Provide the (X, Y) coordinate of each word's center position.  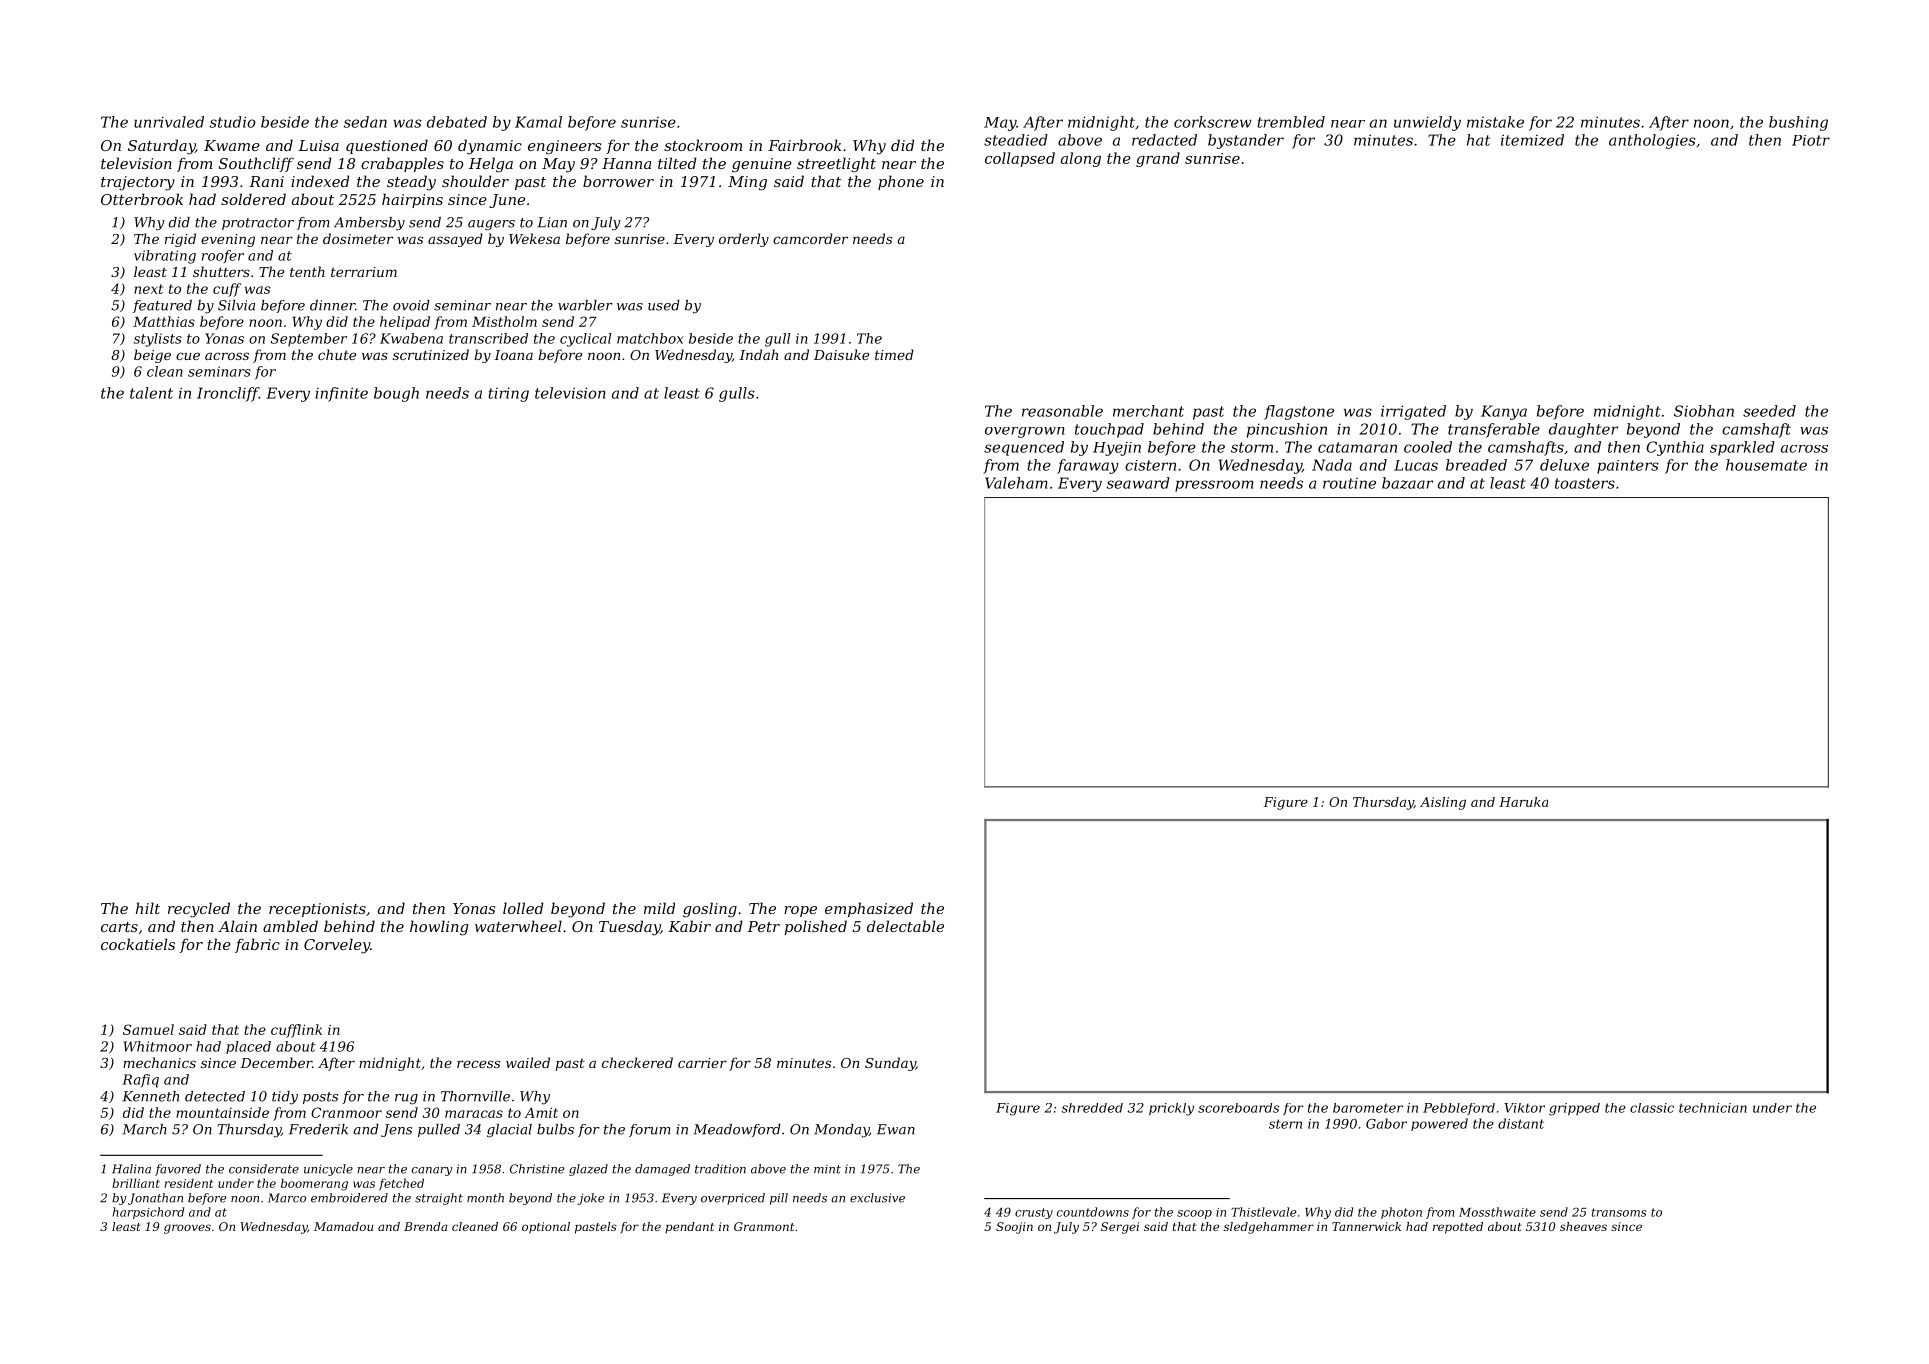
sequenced (1024, 448)
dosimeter (358, 238)
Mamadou (343, 1226)
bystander (1246, 141)
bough (396, 394)
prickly (1171, 1109)
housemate (1766, 465)
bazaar (1407, 483)
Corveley (337, 946)
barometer (1368, 1108)
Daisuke (841, 354)
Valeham (1016, 483)
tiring (508, 394)
